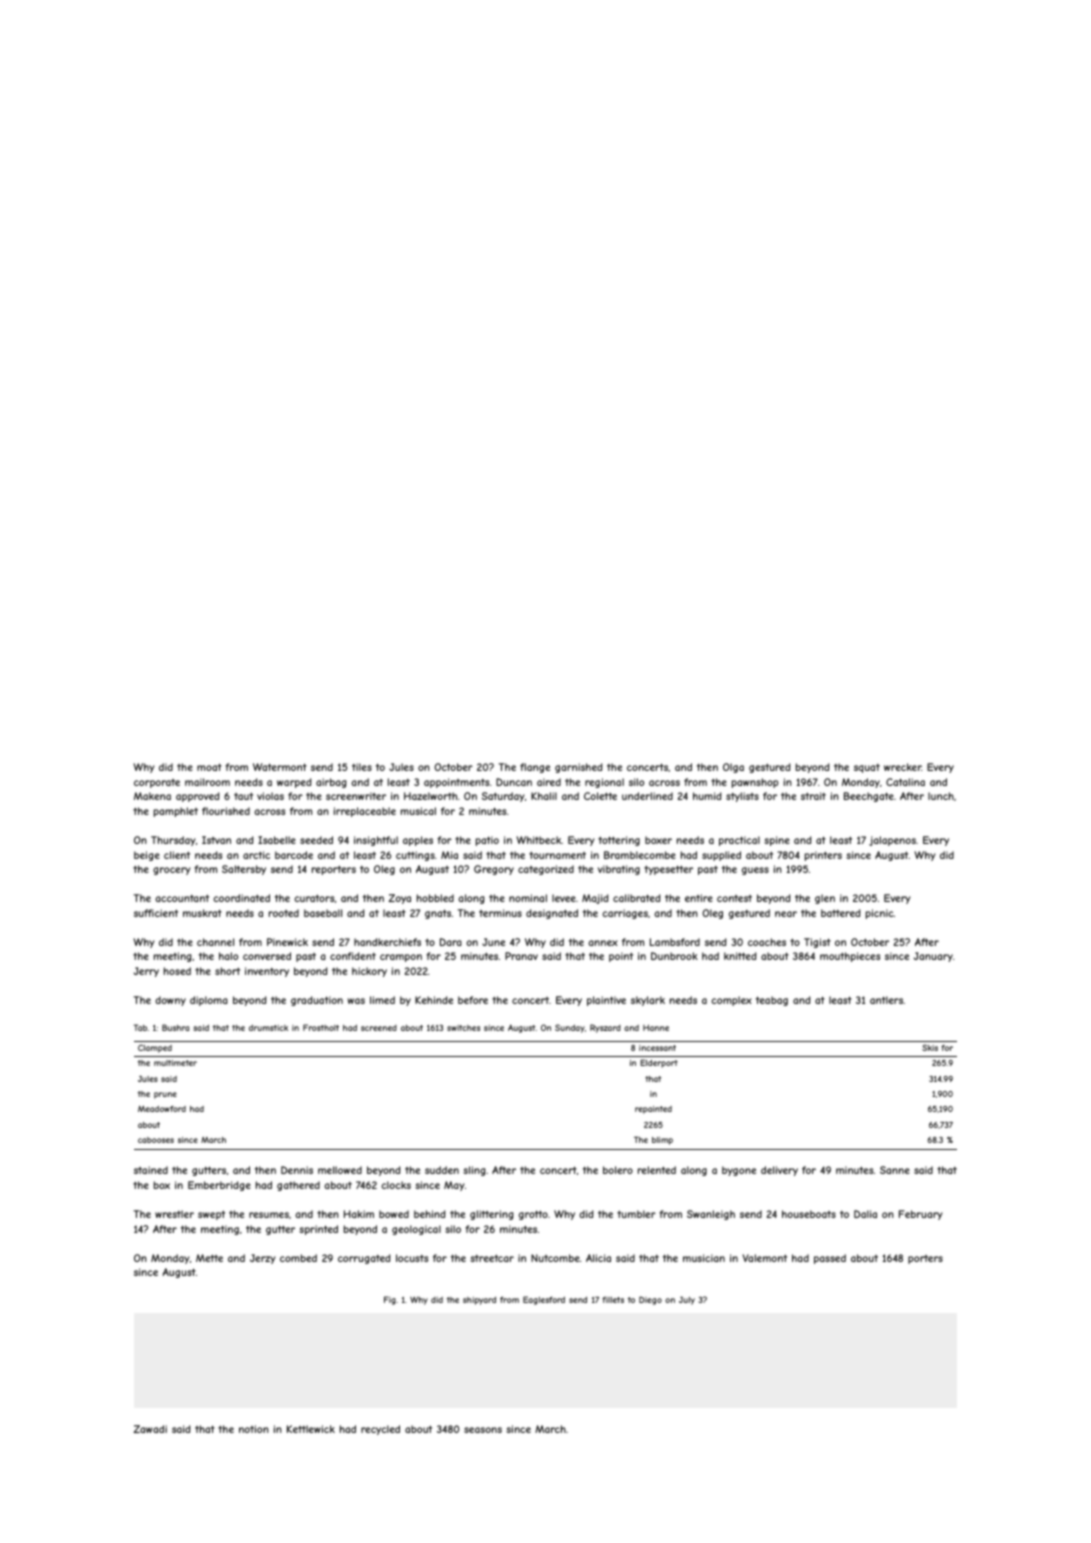 This screenshot has height=1543, width=1091. Describe the element at coordinates (902, 767) in the screenshot. I see `wrecker` at that location.
